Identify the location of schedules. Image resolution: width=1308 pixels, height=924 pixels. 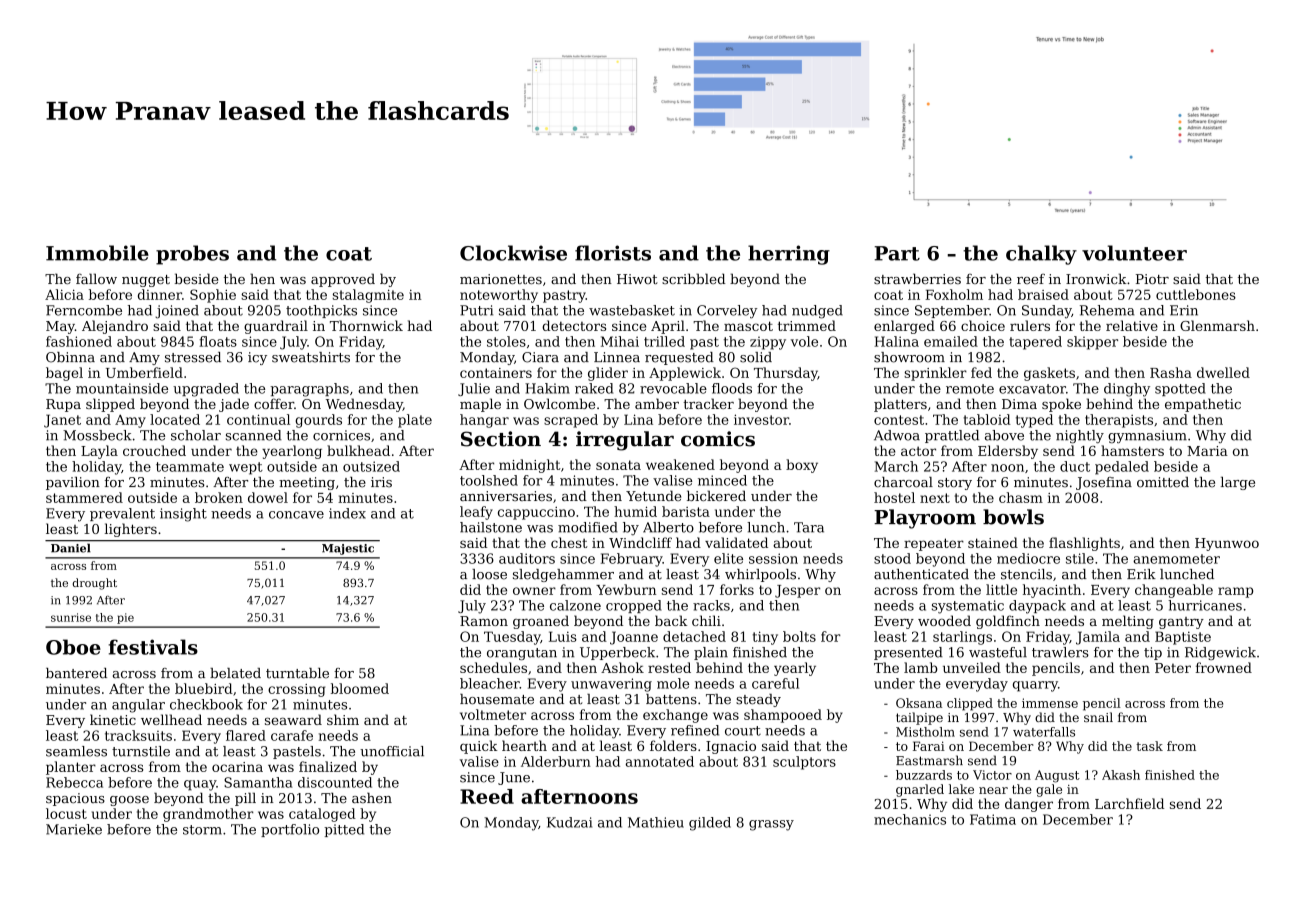
(493, 667).
